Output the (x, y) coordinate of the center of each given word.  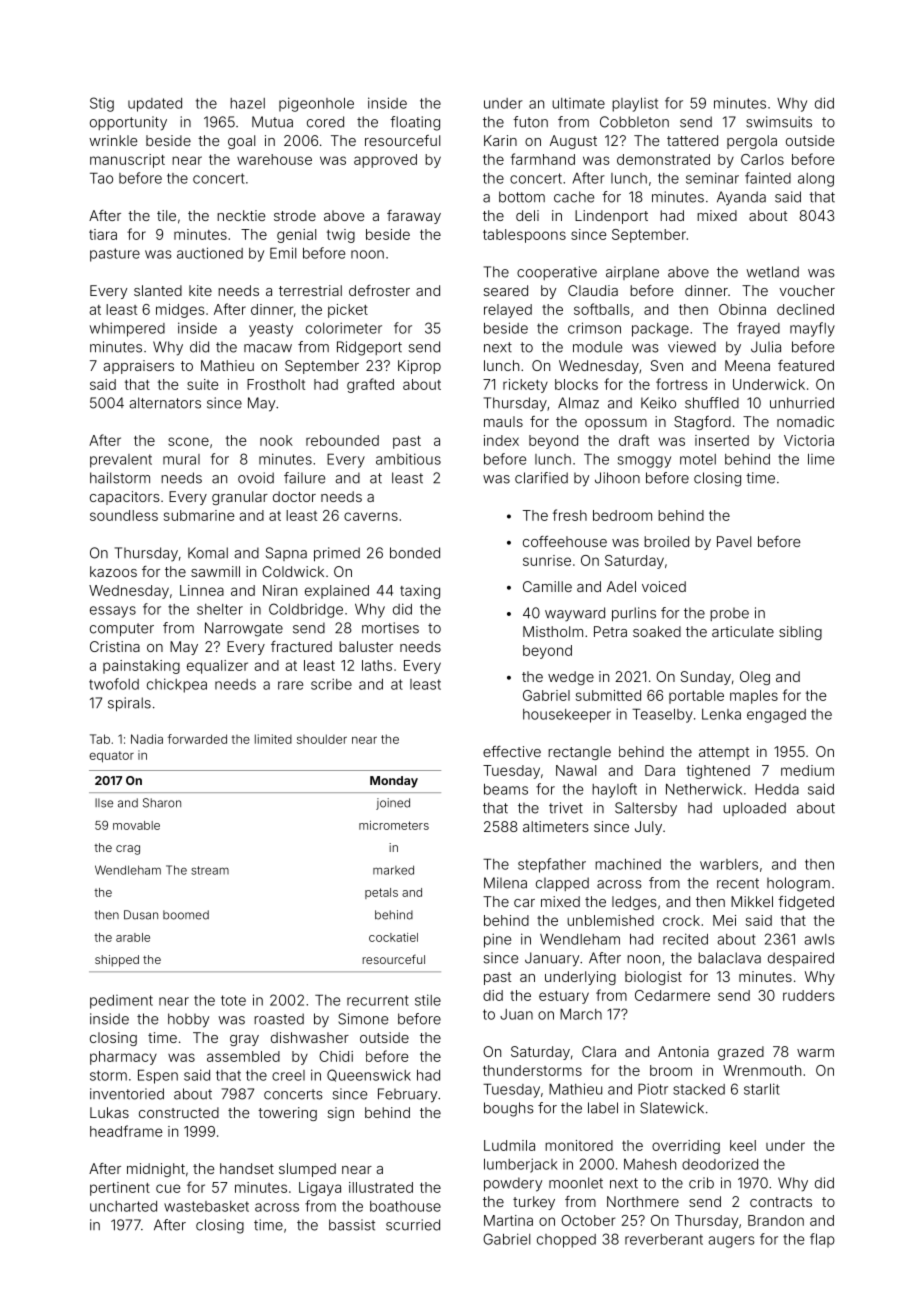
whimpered (127, 329)
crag (128, 850)
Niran (280, 590)
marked (393, 870)
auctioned (210, 253)
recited (685, 939)
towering (287, 1114)
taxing (420, 592)
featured (806, 365)
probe (729, 614)
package (660, 330)
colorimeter (344, 328)
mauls (503, 421)
